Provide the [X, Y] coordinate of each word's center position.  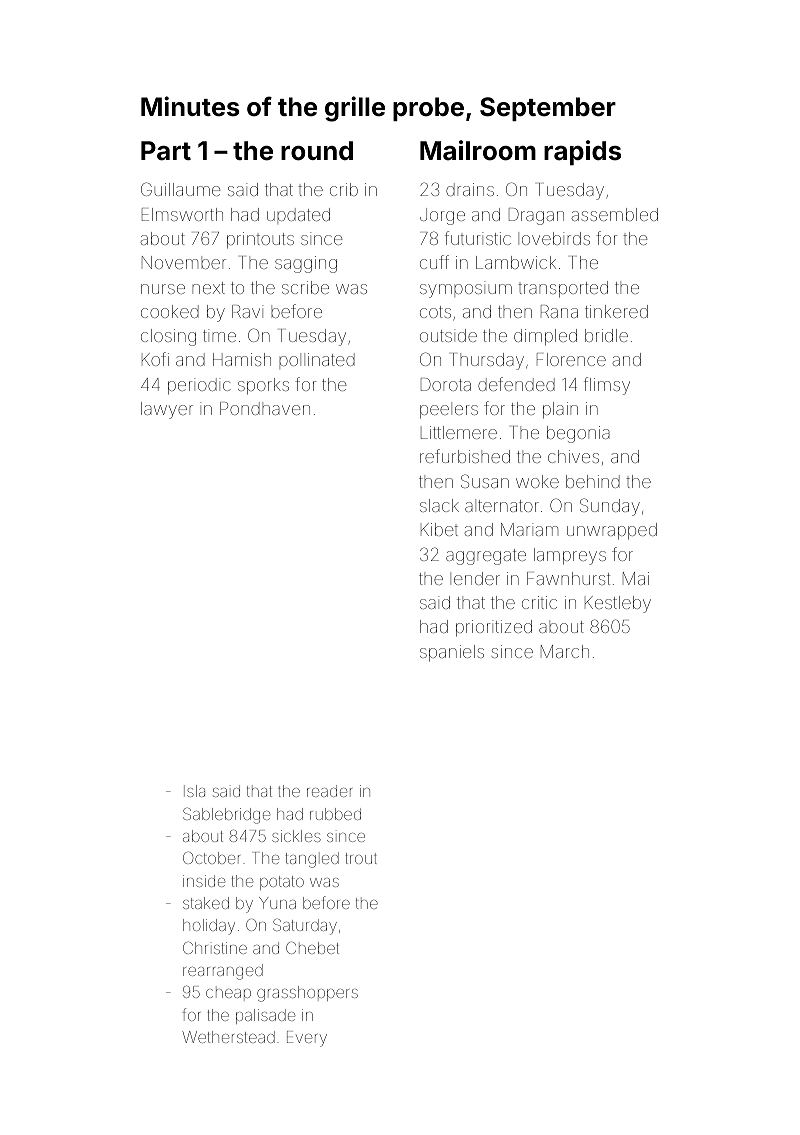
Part [166, 151]
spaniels [452, 653]
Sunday [610, 507]
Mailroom [478, 150]
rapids [582, 153]
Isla [194, 791]
